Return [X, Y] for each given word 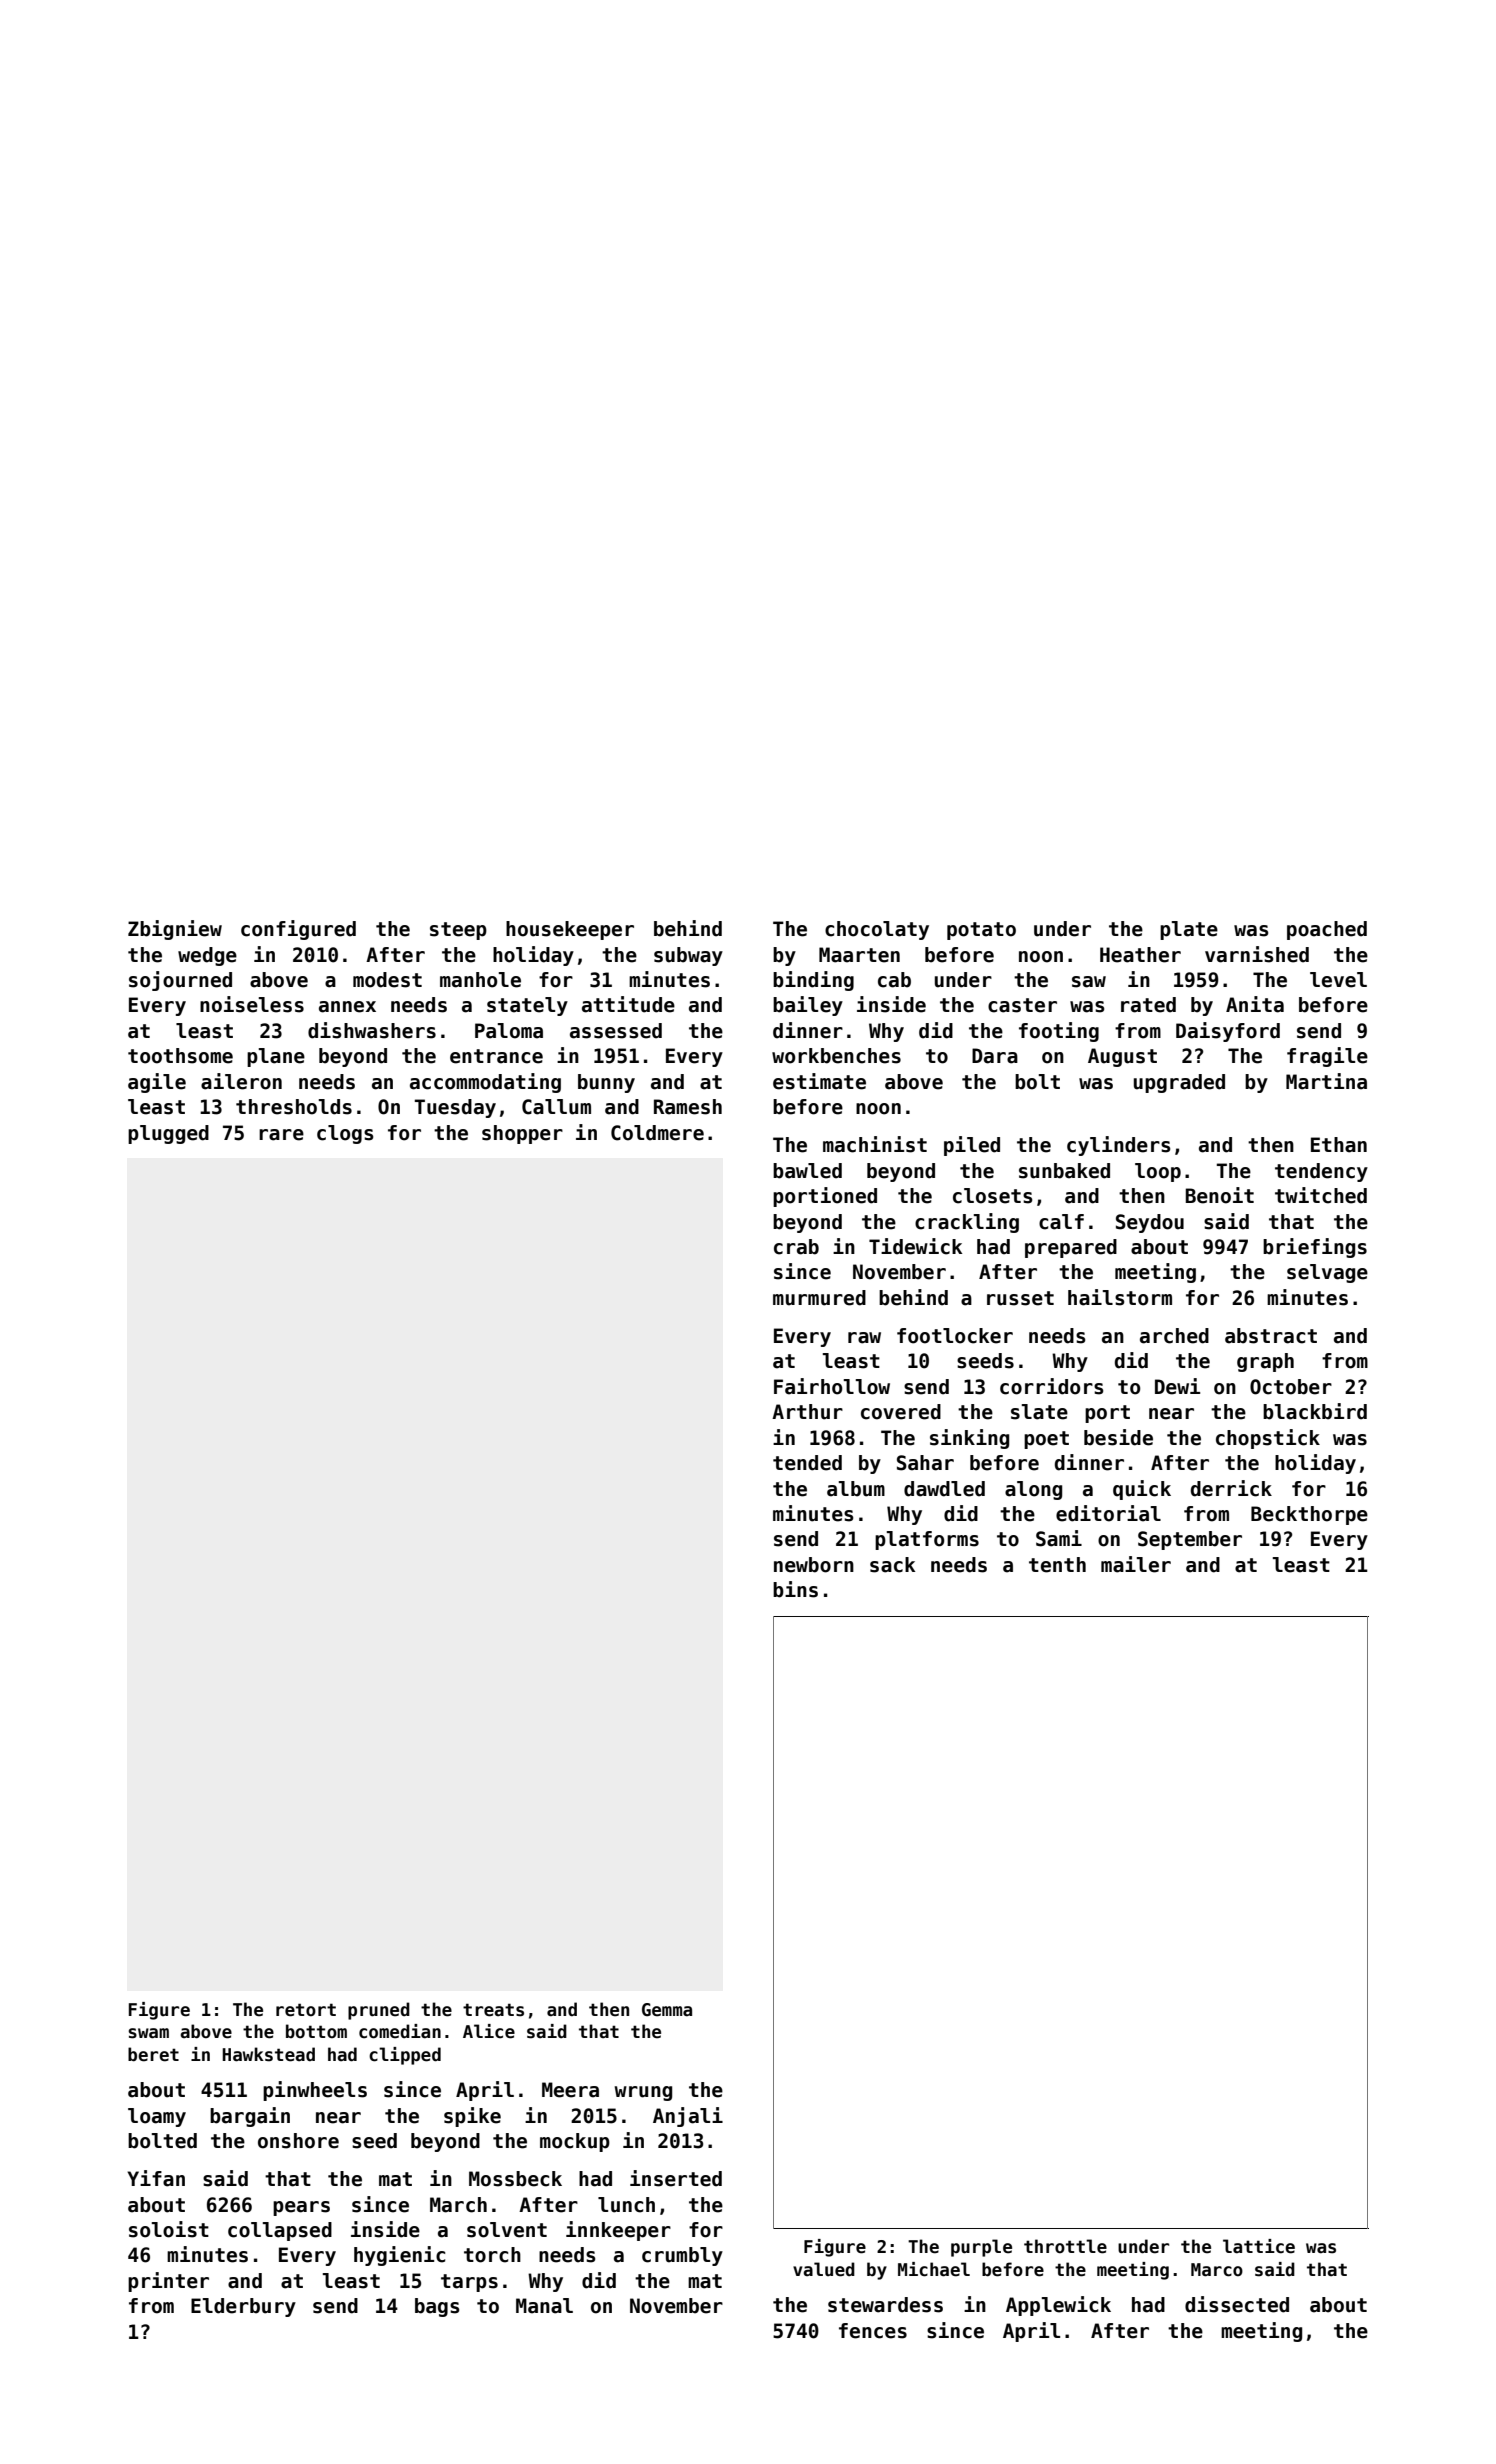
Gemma [667, 2010]
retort [306, 2010]
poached [1327, 930]
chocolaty [877, 930]
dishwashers [372, 1030]
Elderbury [243, 2307]
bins [795, 1589]
